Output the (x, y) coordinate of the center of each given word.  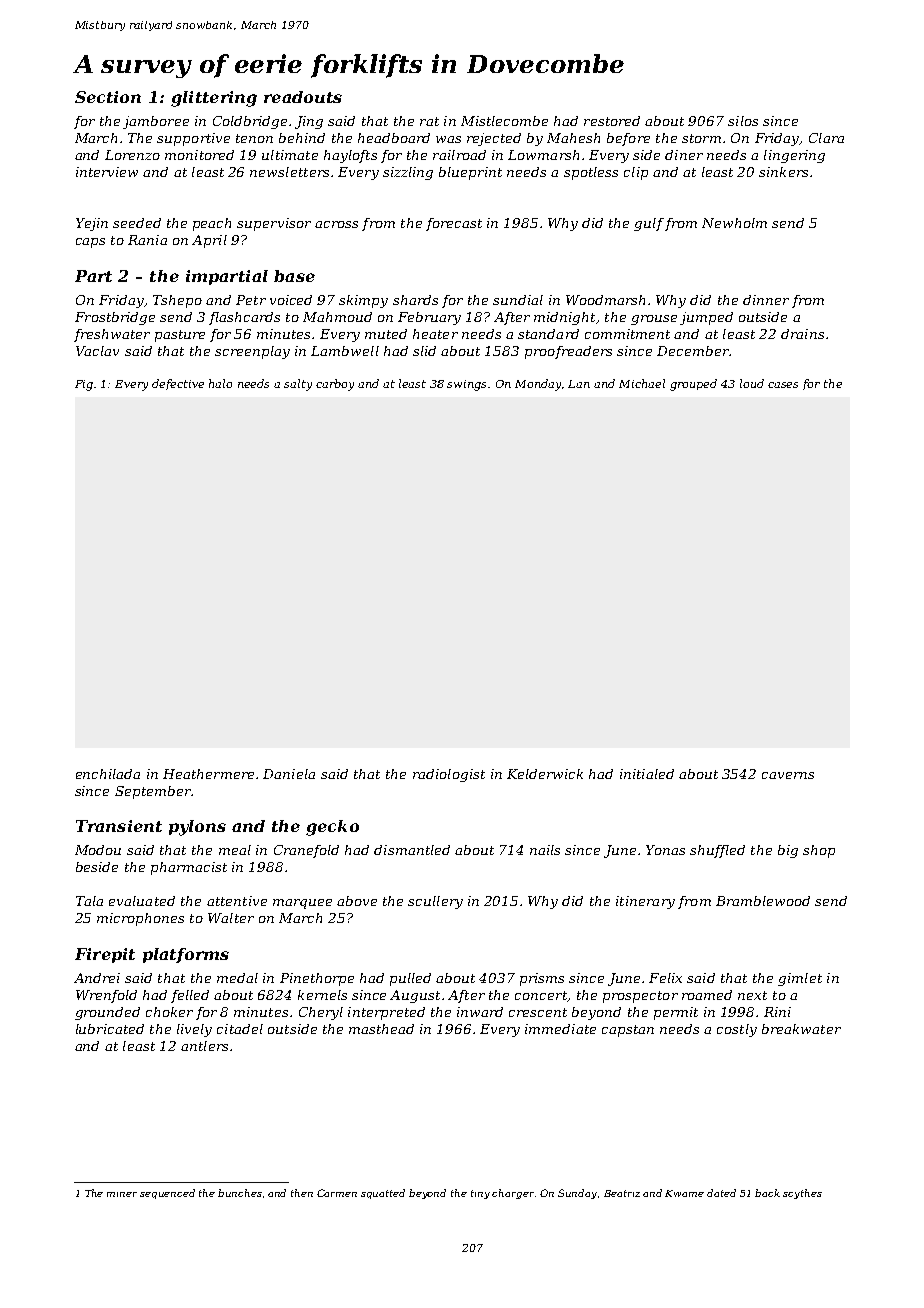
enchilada (108, 774)
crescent (538, 1012)
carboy (335, 385)
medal (237, 978)
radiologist (449, 775)
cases (783, 385)
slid (424, 351)
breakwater (801, 1029)
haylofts (350, 156)
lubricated (110, 1029)
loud (752, 383)
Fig (84, 385)
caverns (788, 775)
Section (108, 97)
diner (684, 155)
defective (178, 384)
